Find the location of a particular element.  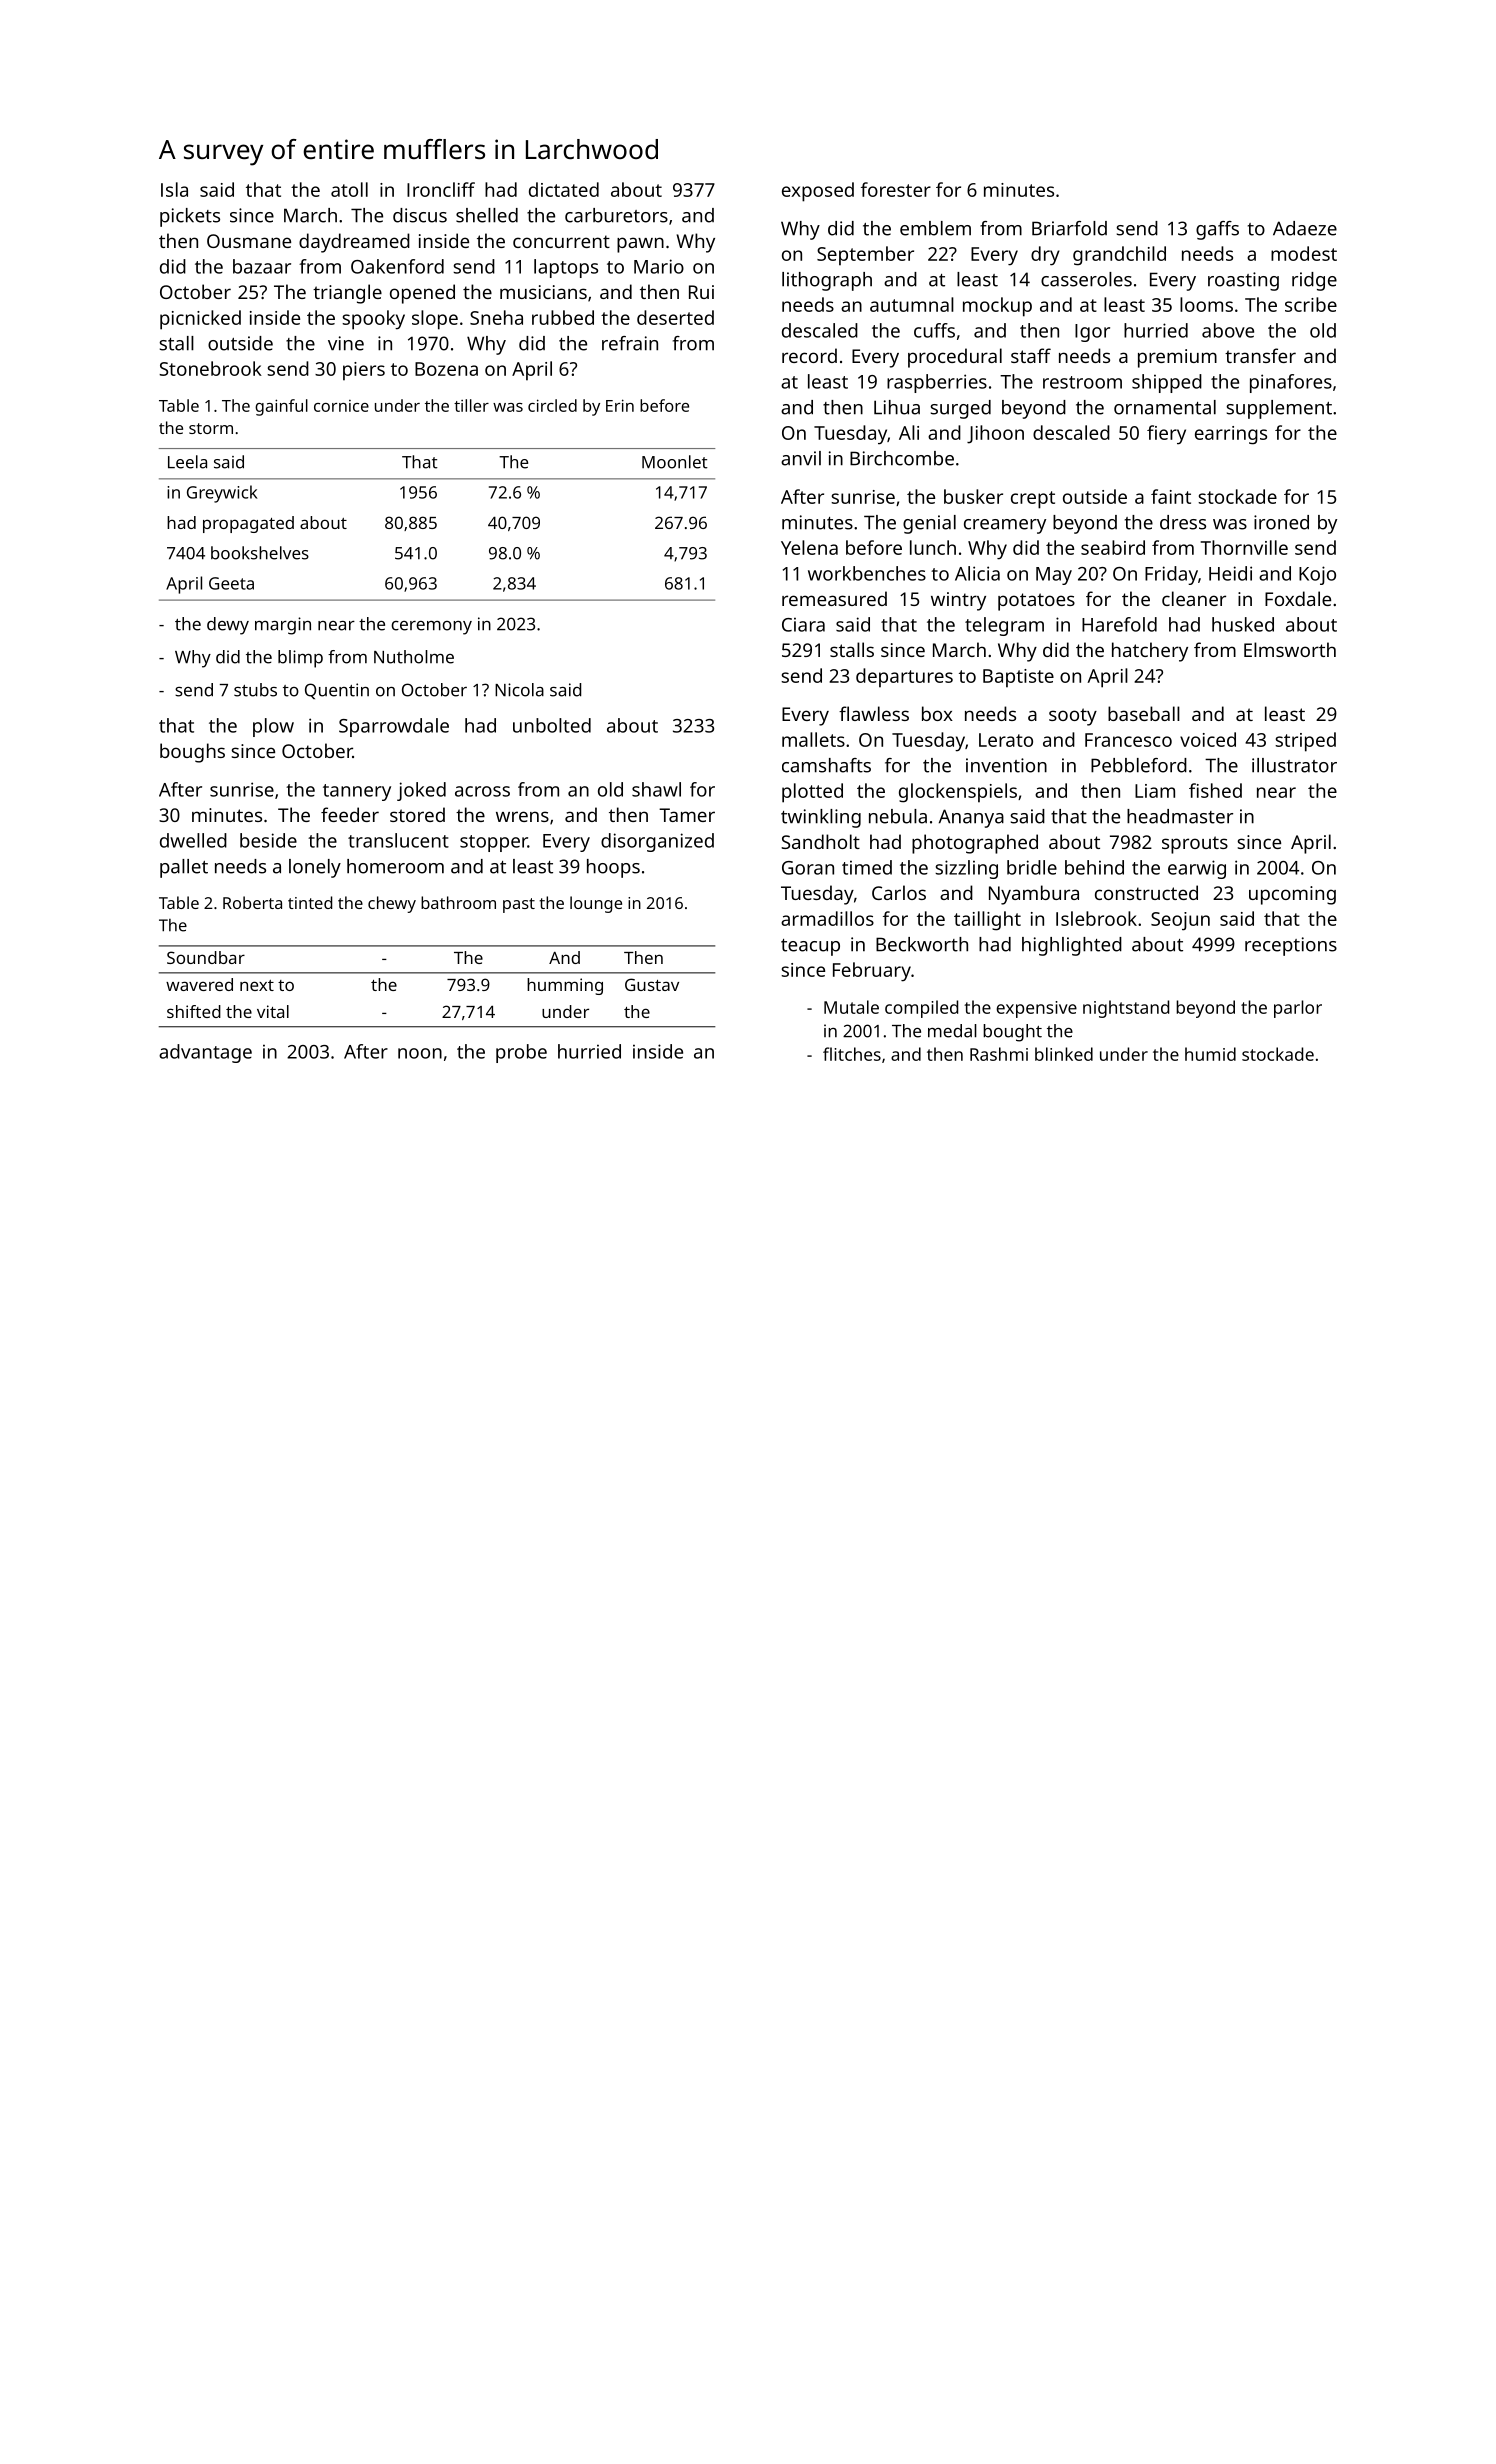

armadillos is located at coordinates (827, 918).
